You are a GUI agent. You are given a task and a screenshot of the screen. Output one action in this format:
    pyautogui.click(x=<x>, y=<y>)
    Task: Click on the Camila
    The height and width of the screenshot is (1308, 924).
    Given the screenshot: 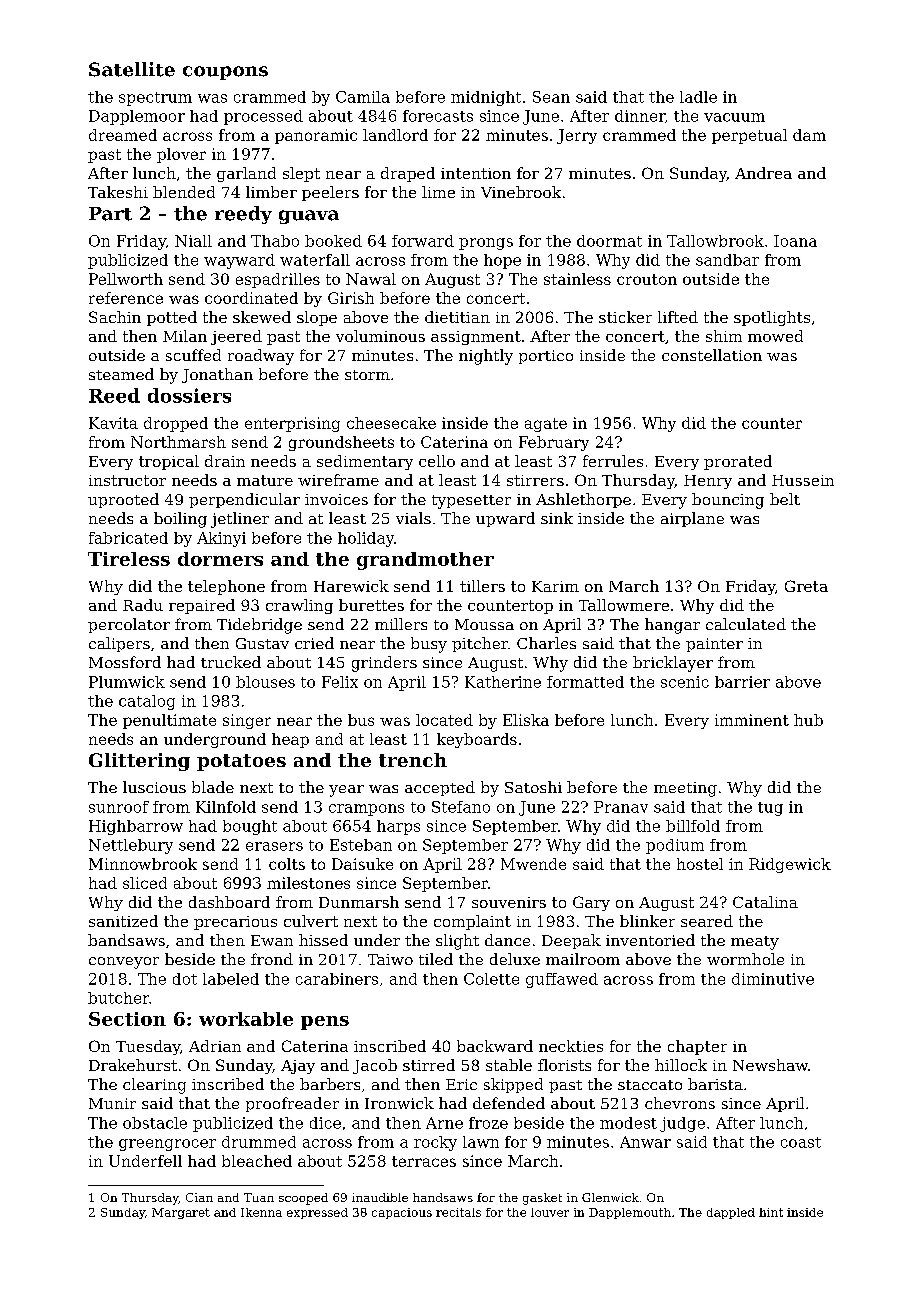 What is the action you would take?
    pyautogui.click(x=363, y=97)
